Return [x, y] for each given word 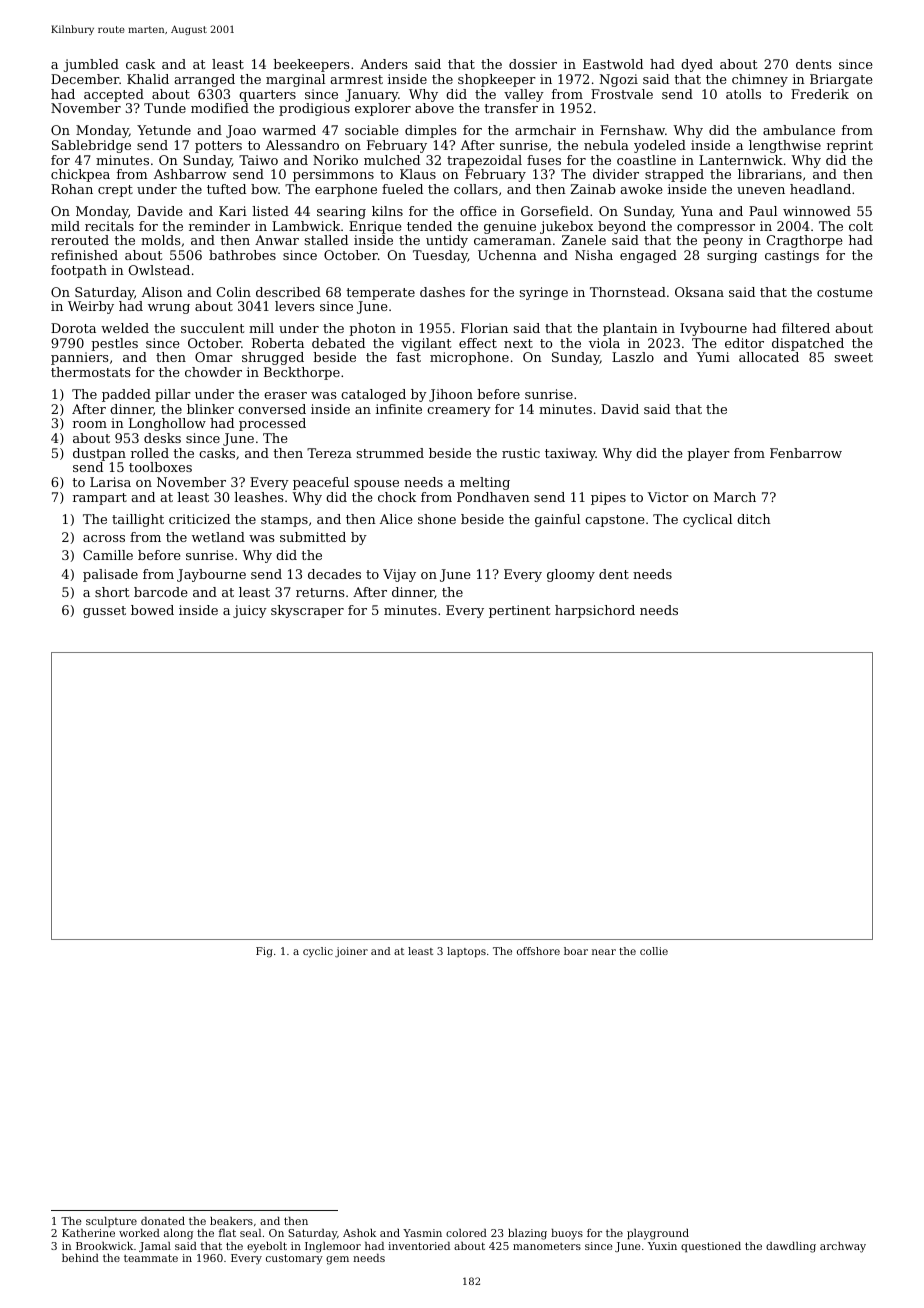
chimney [760, 80]
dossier [533, 64]
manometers [547, 1246]
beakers [231, 1221]
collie [654, 951]
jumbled [91, 65]
